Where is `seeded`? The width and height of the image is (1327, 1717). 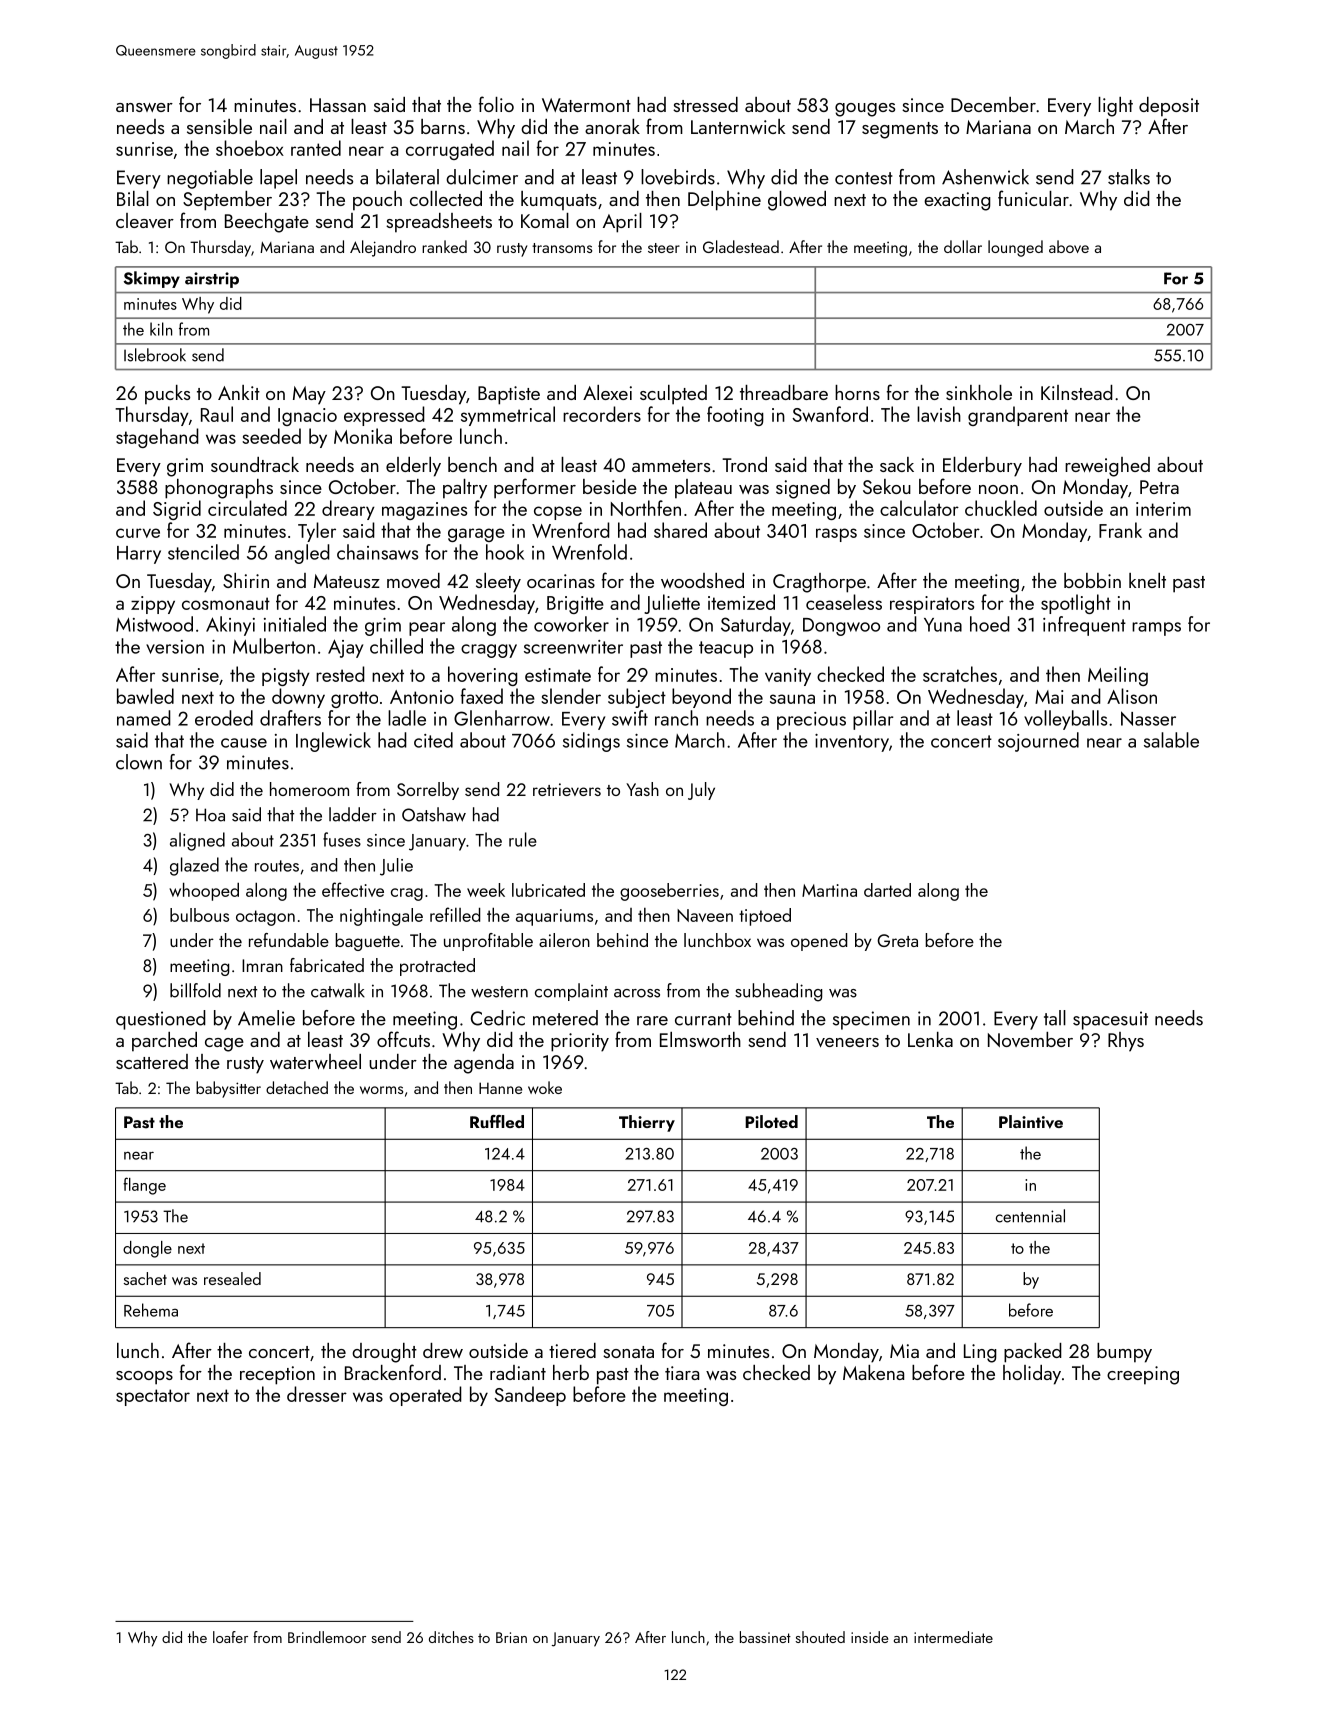
seeded is located at coordinates (271, 436).
